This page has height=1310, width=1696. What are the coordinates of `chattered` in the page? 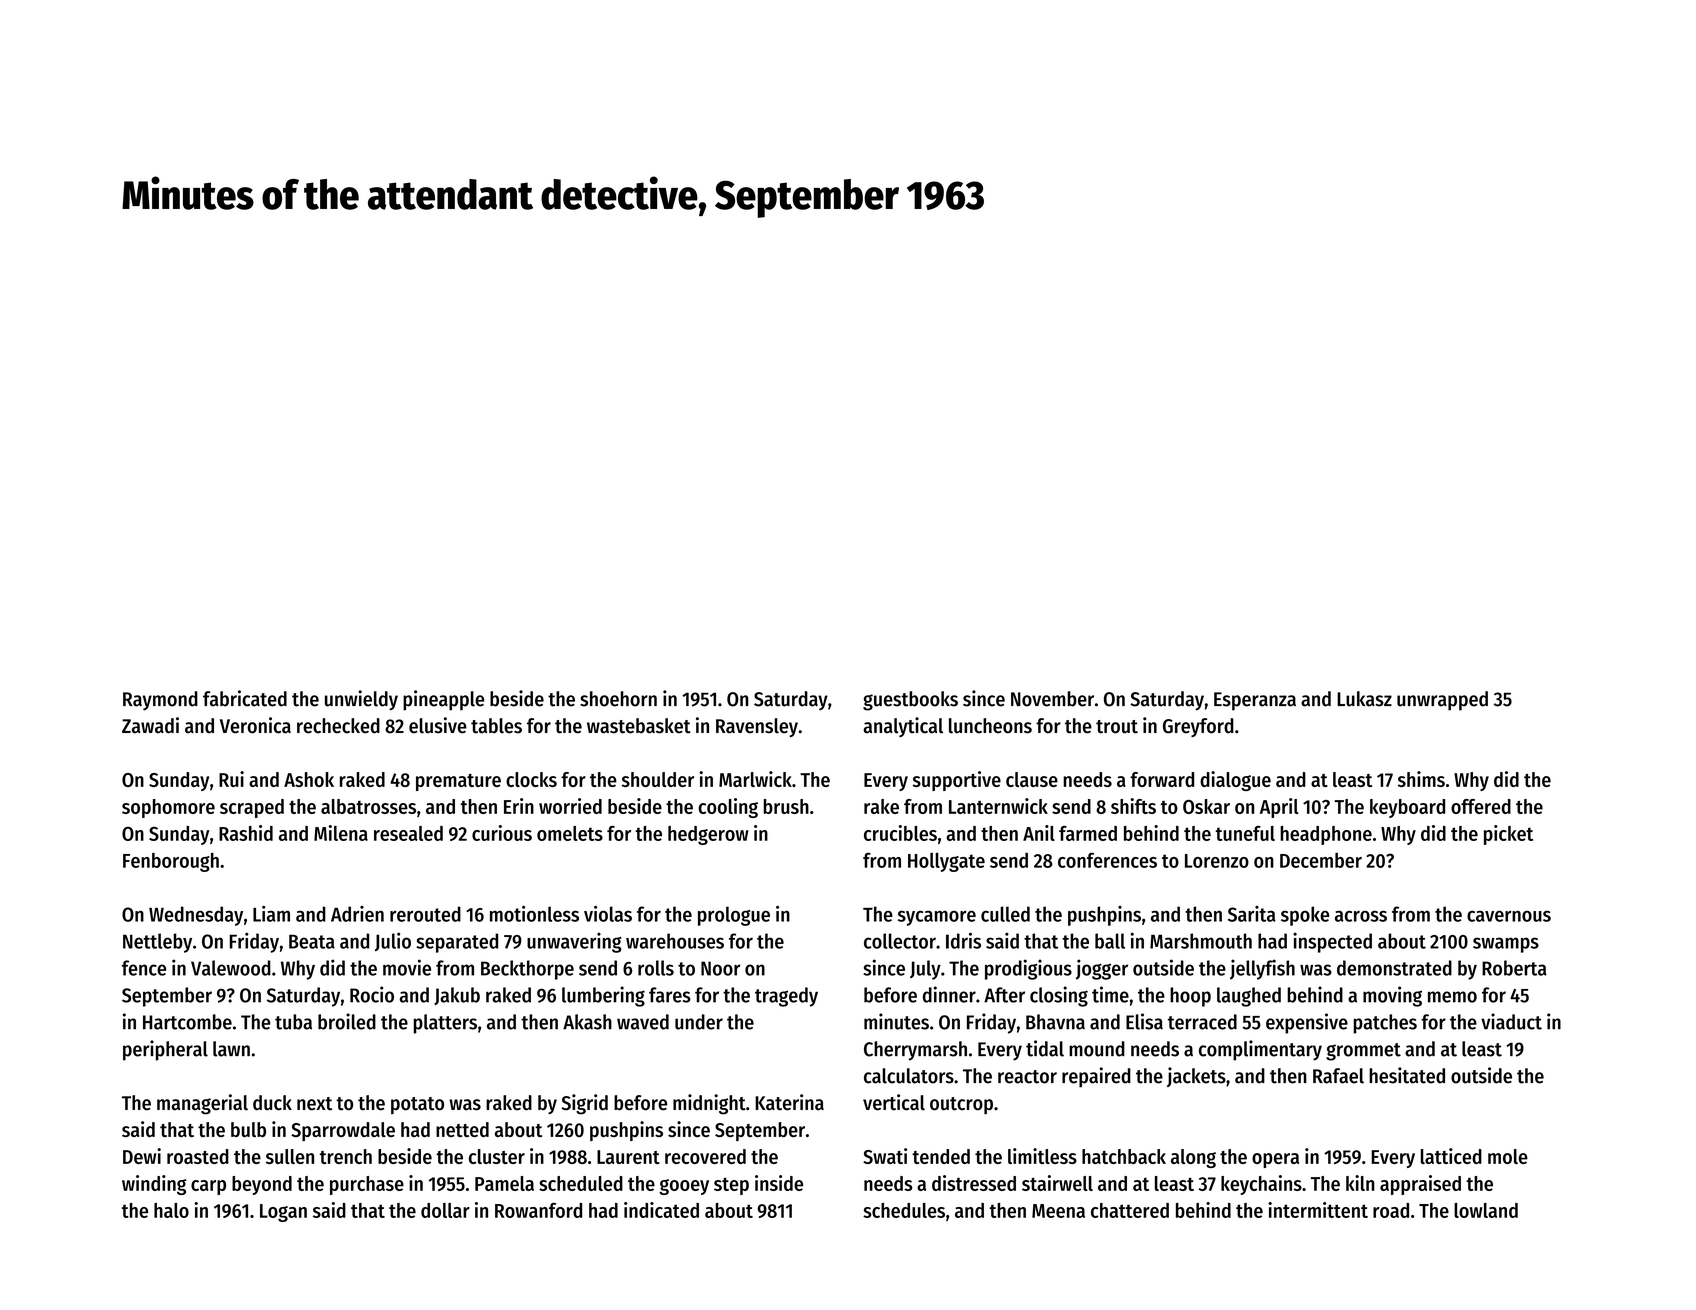 It's located at (1130, 1210).
